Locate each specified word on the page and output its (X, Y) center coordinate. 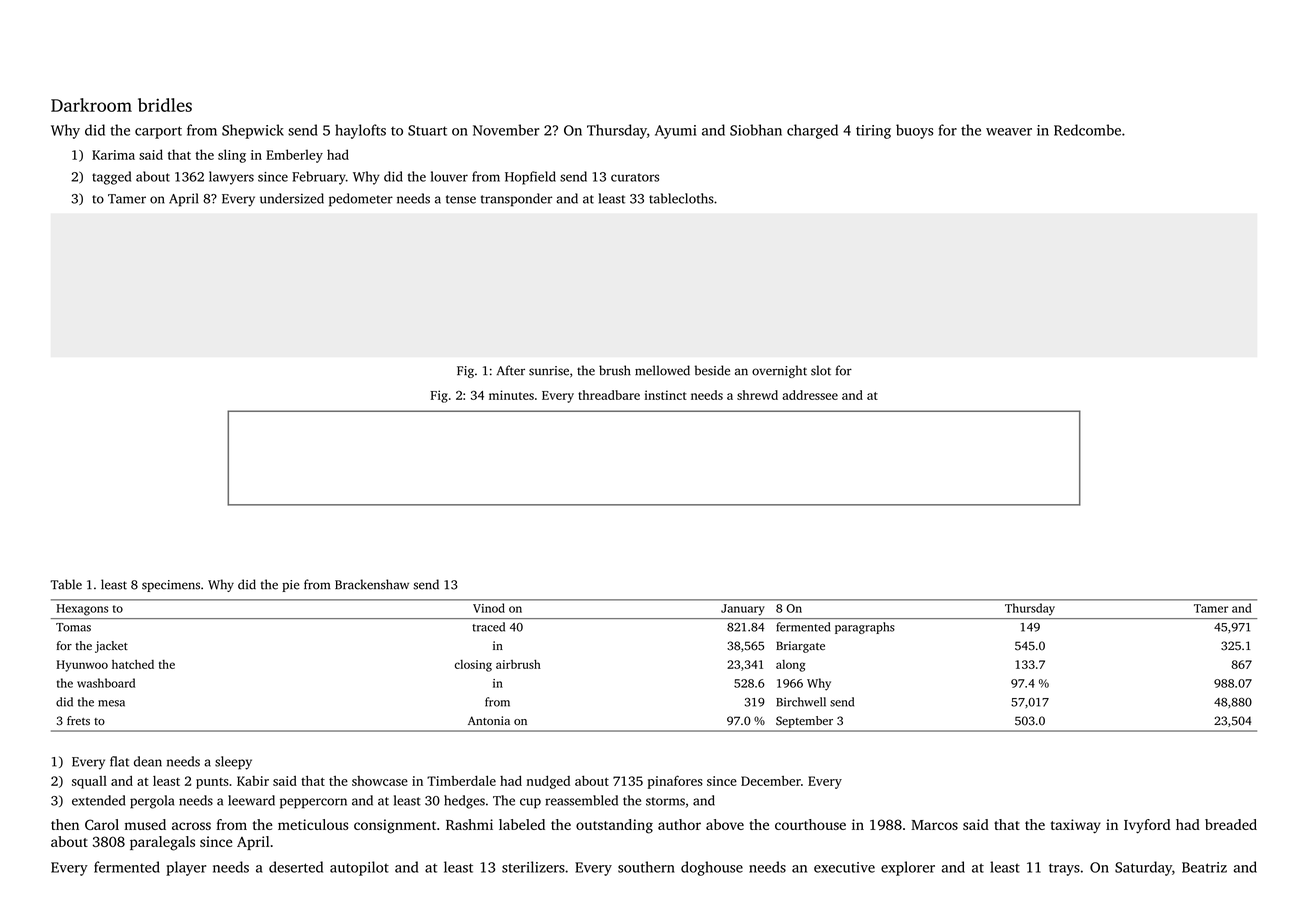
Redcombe (1087, 130)
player (186, 868)
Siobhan (756, 130)
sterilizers (533, 867)
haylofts (360, 131)
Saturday (1143, 868)
